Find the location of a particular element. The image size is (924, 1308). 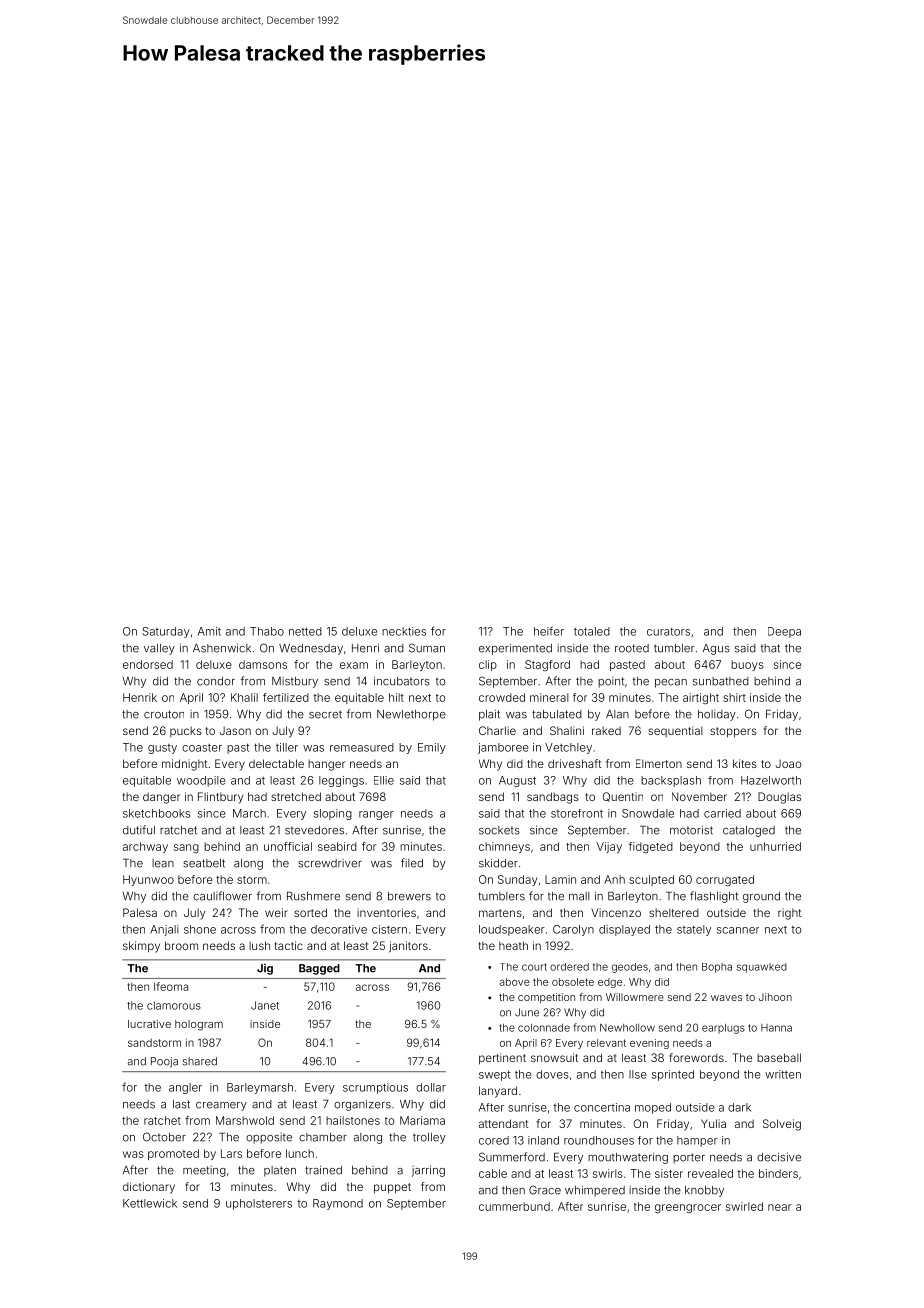

Mistbury is located at coordinates (295, 682).
